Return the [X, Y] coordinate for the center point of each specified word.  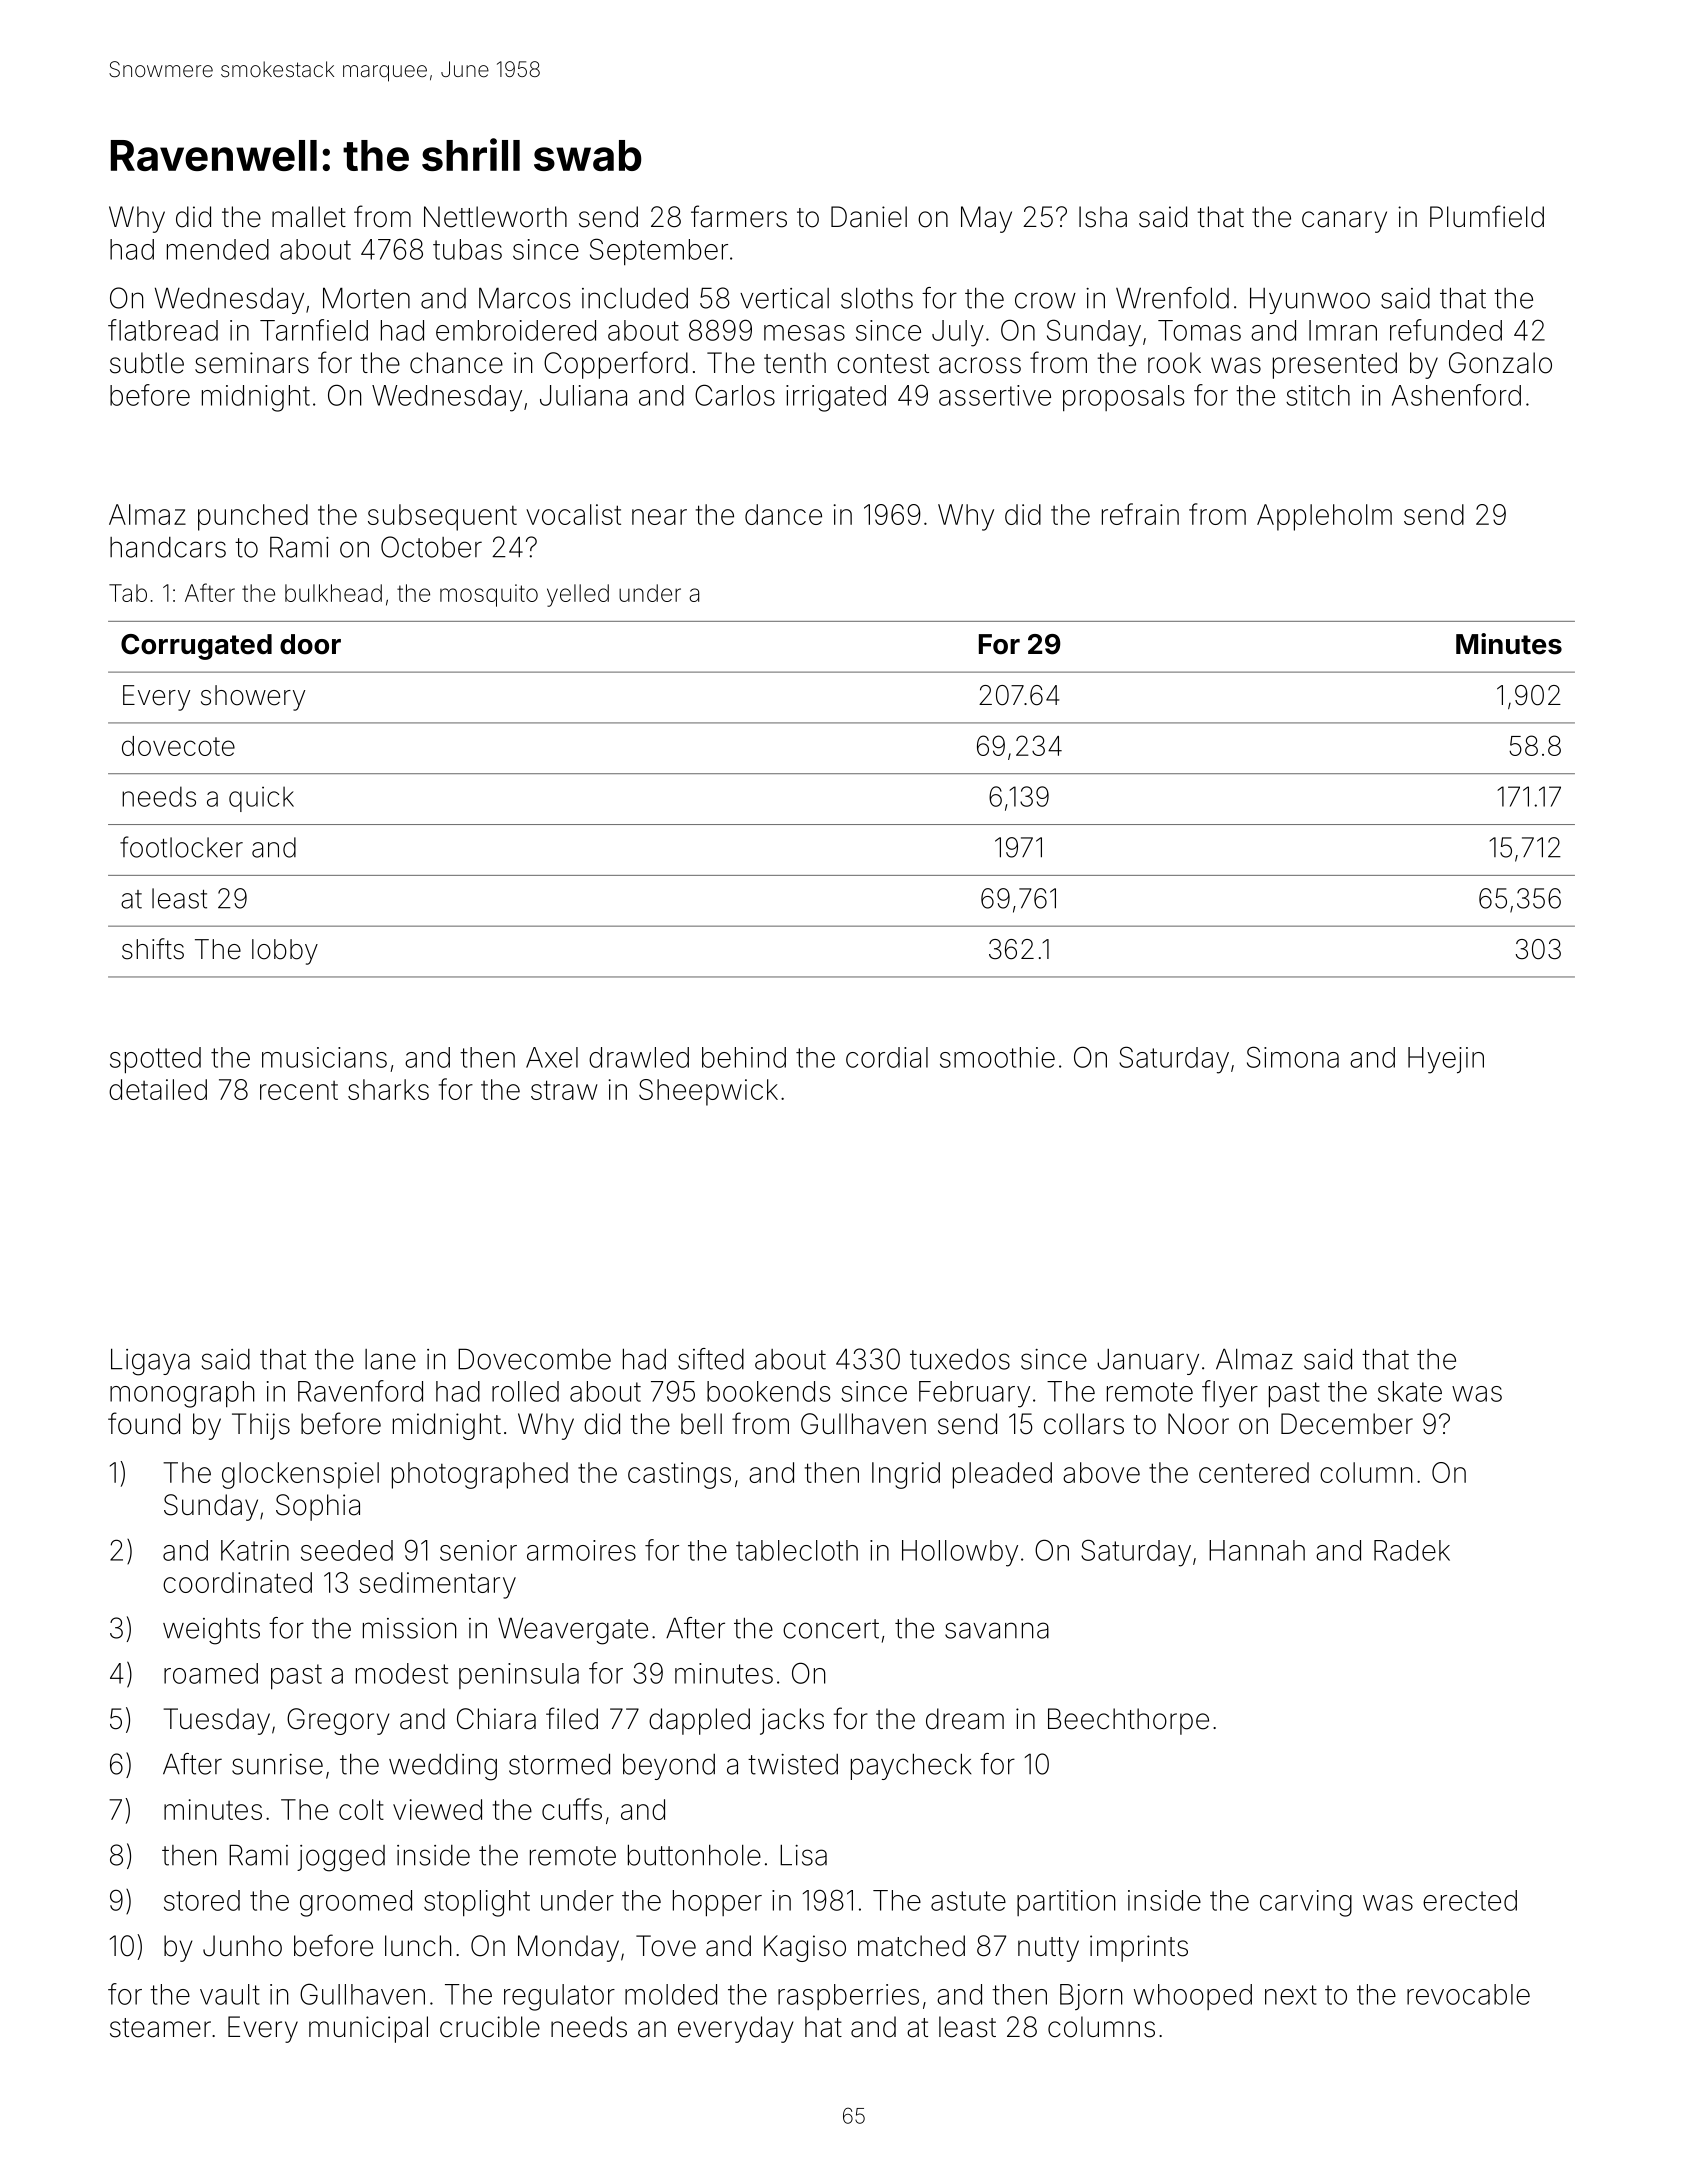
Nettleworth [495, 217]
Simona [1293, 1057]
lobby [285, 952]
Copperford [616, 365]
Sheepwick [708, 1092]
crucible [490, 2027]
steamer [160, 2028]
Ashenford [1456, 395]
